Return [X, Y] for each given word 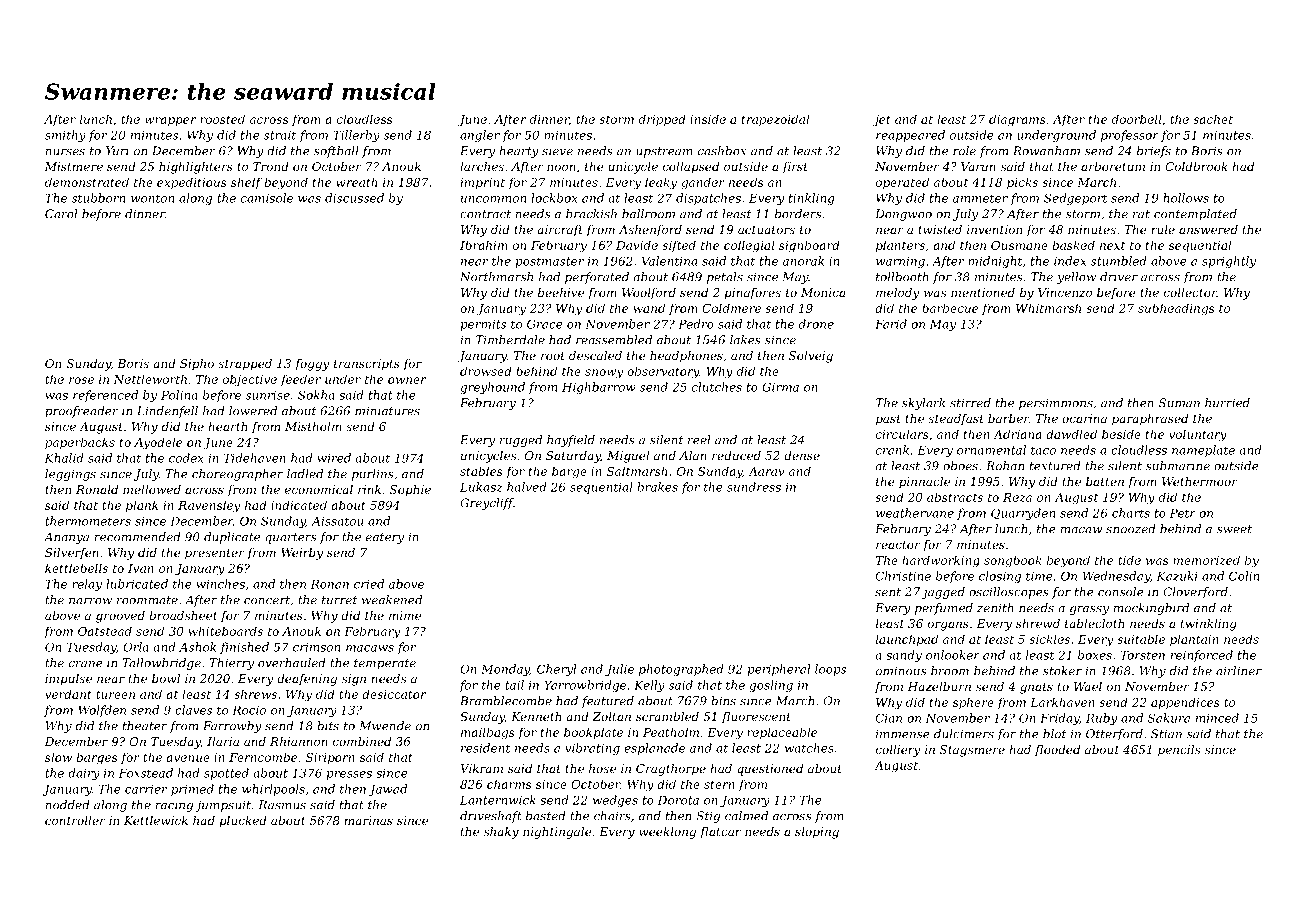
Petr [1183, 513]
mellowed [152, 489]
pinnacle [924, 483]
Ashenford [650, 231]
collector [1190, 292]
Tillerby [356, 136]
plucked [243, 822]
